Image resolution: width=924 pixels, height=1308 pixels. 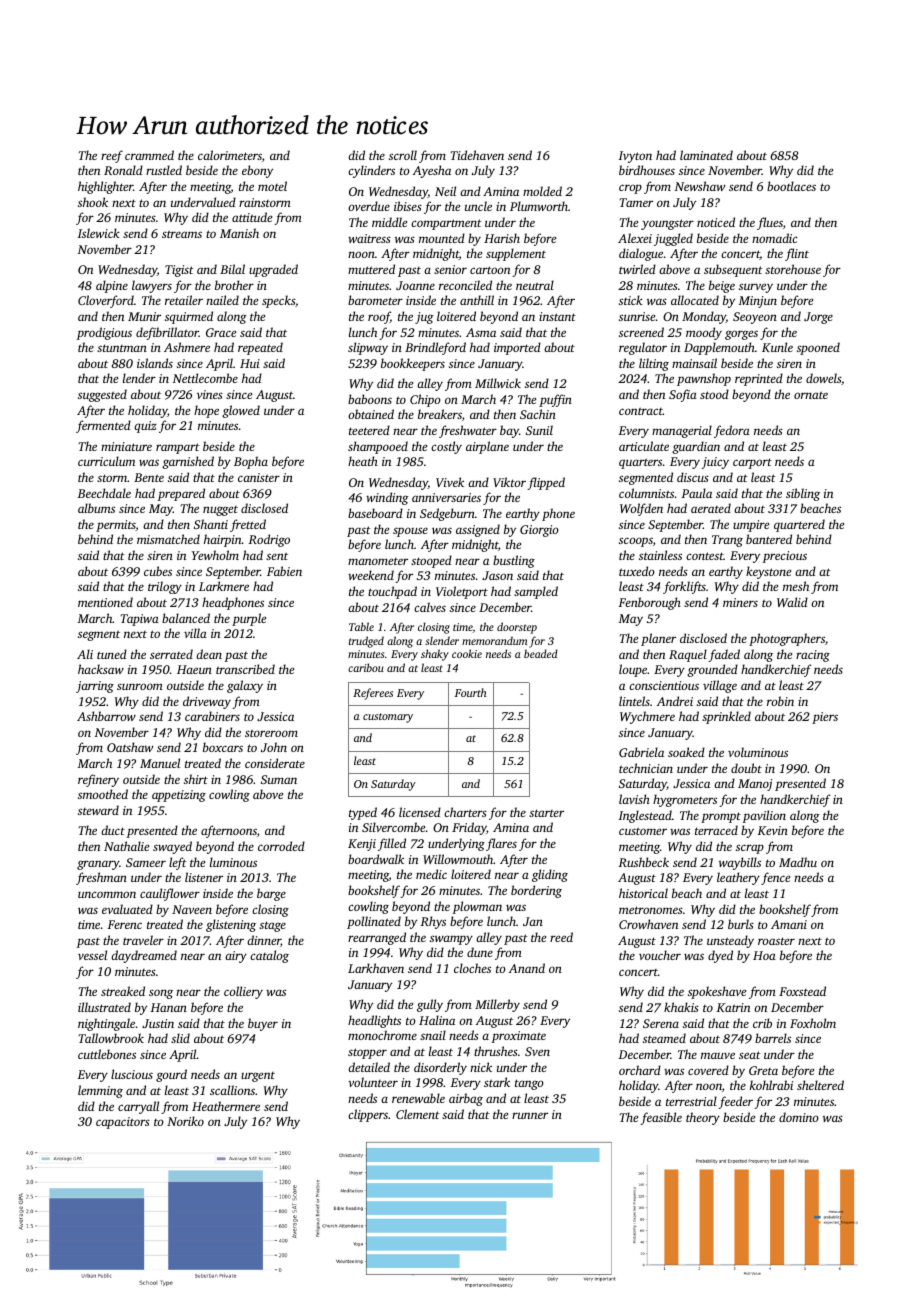 I want to click on urgent, so click(x=258, y=1077).
